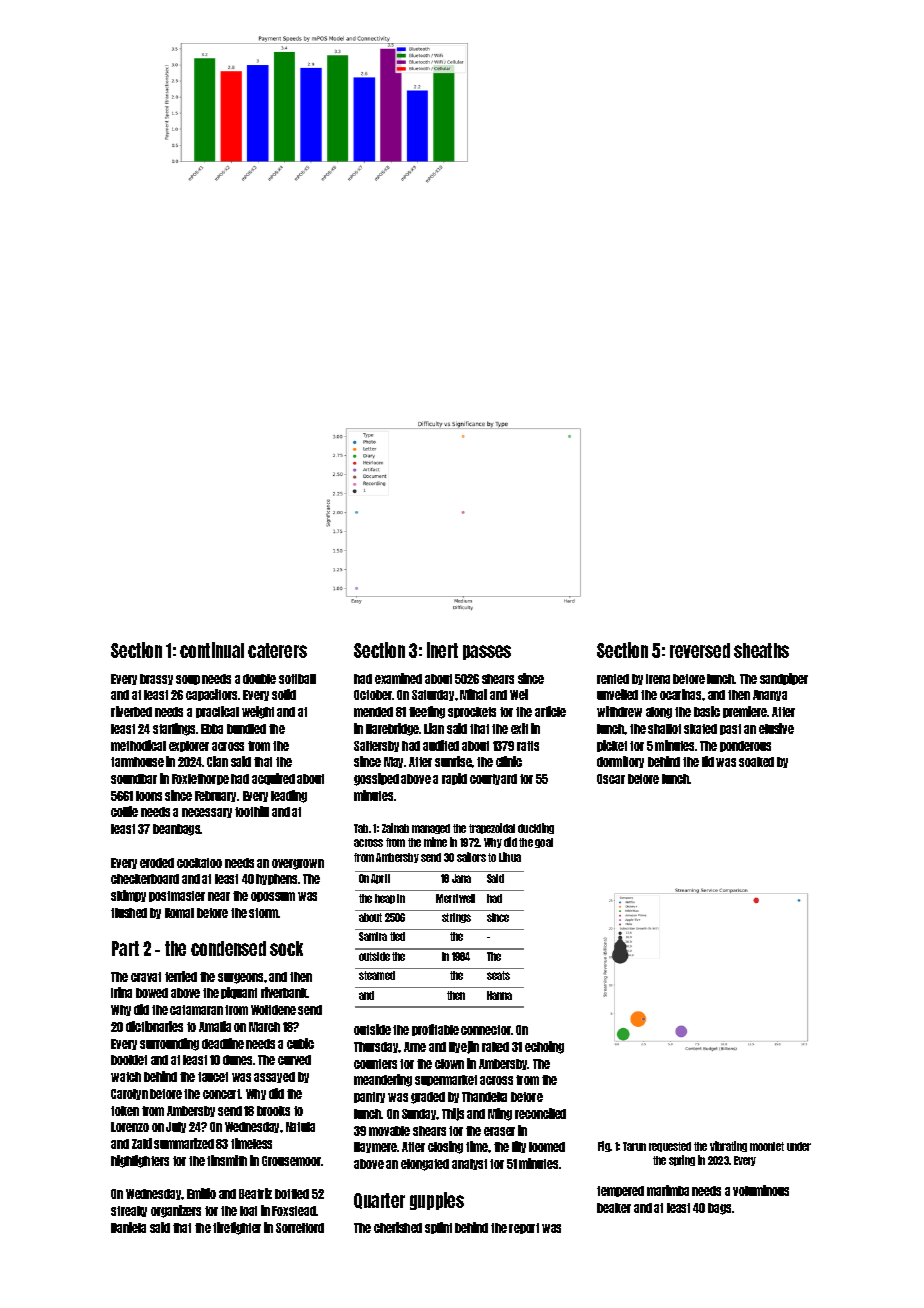 The image size is (924, 1308). What do you see at coordinates (128, 1227) in the screenshot?
I see `Daniela` at bounding box center [128, 1227].
